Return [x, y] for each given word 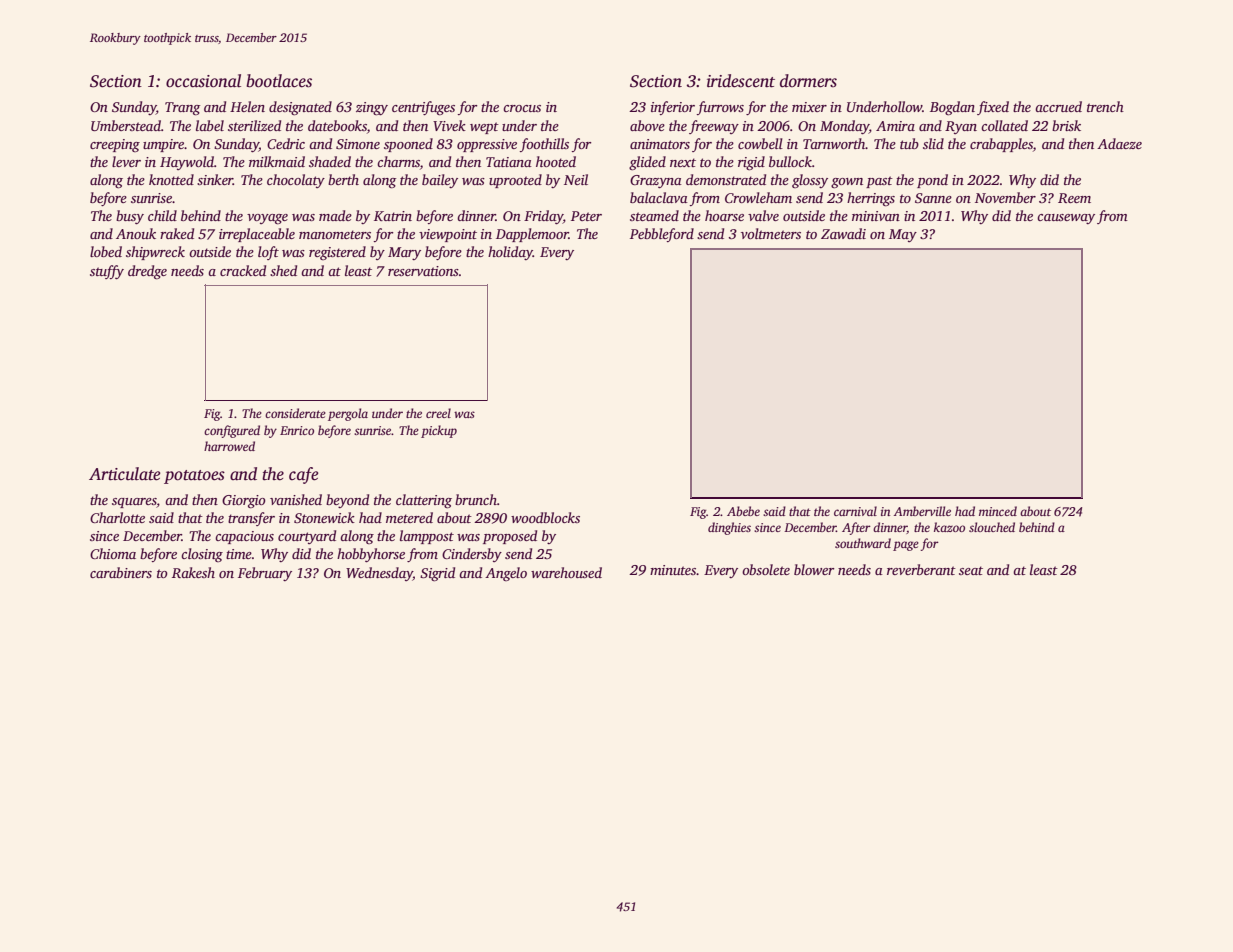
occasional [203, 81]
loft [268, 253]
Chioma [113, 553]
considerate [295, 413]
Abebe [743, 511]
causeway [1066, 219]
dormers [808, 81]
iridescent [741, 81]
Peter [586, 216]
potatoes [194, 477]
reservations [423, 271]
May [903, 235]
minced [998, 511]
